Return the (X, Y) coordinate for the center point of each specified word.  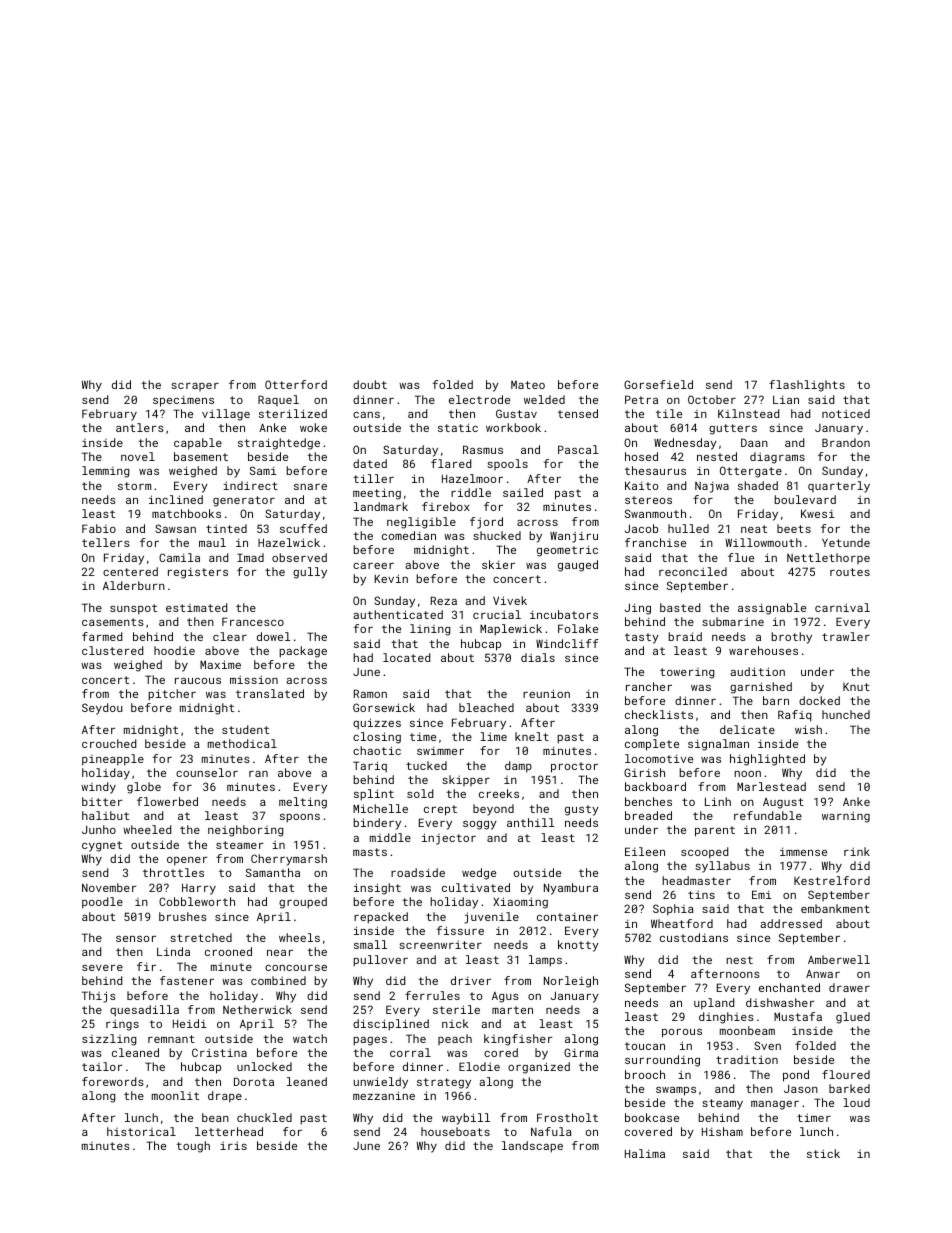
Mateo (528, 385)
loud (856, 1102)
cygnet (102, 846)
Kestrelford (832, 880)
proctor (574, 767)
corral (410, 1052)
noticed (846, 413)
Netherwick (257, 1009)
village (226, 415)
